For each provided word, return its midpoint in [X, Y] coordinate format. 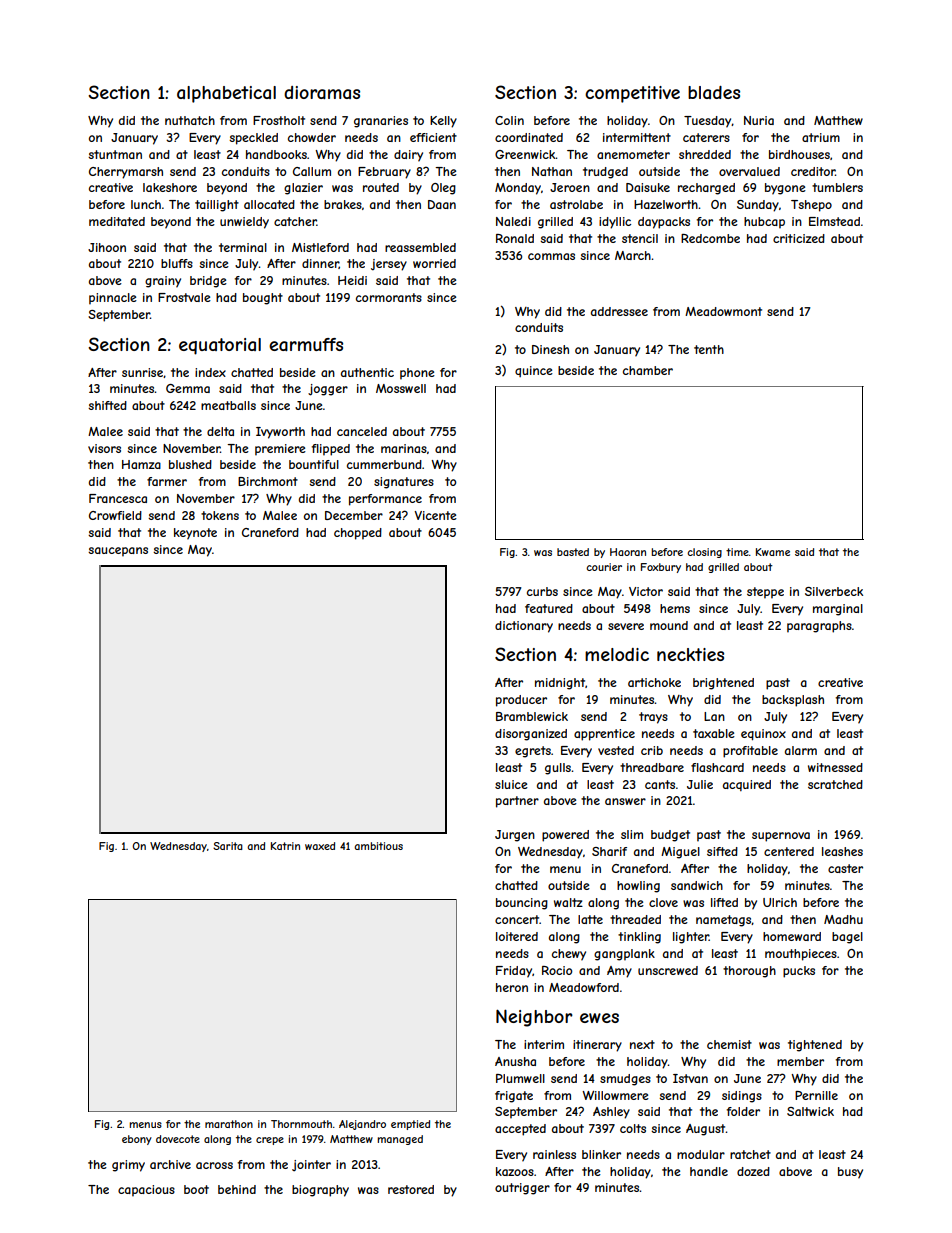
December [354, 515]
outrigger [522, 1189]
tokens [220, 515]
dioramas [322, 92]
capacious [146, 1191]
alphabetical [226, 94]
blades [714, 92]
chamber [648, 370]
